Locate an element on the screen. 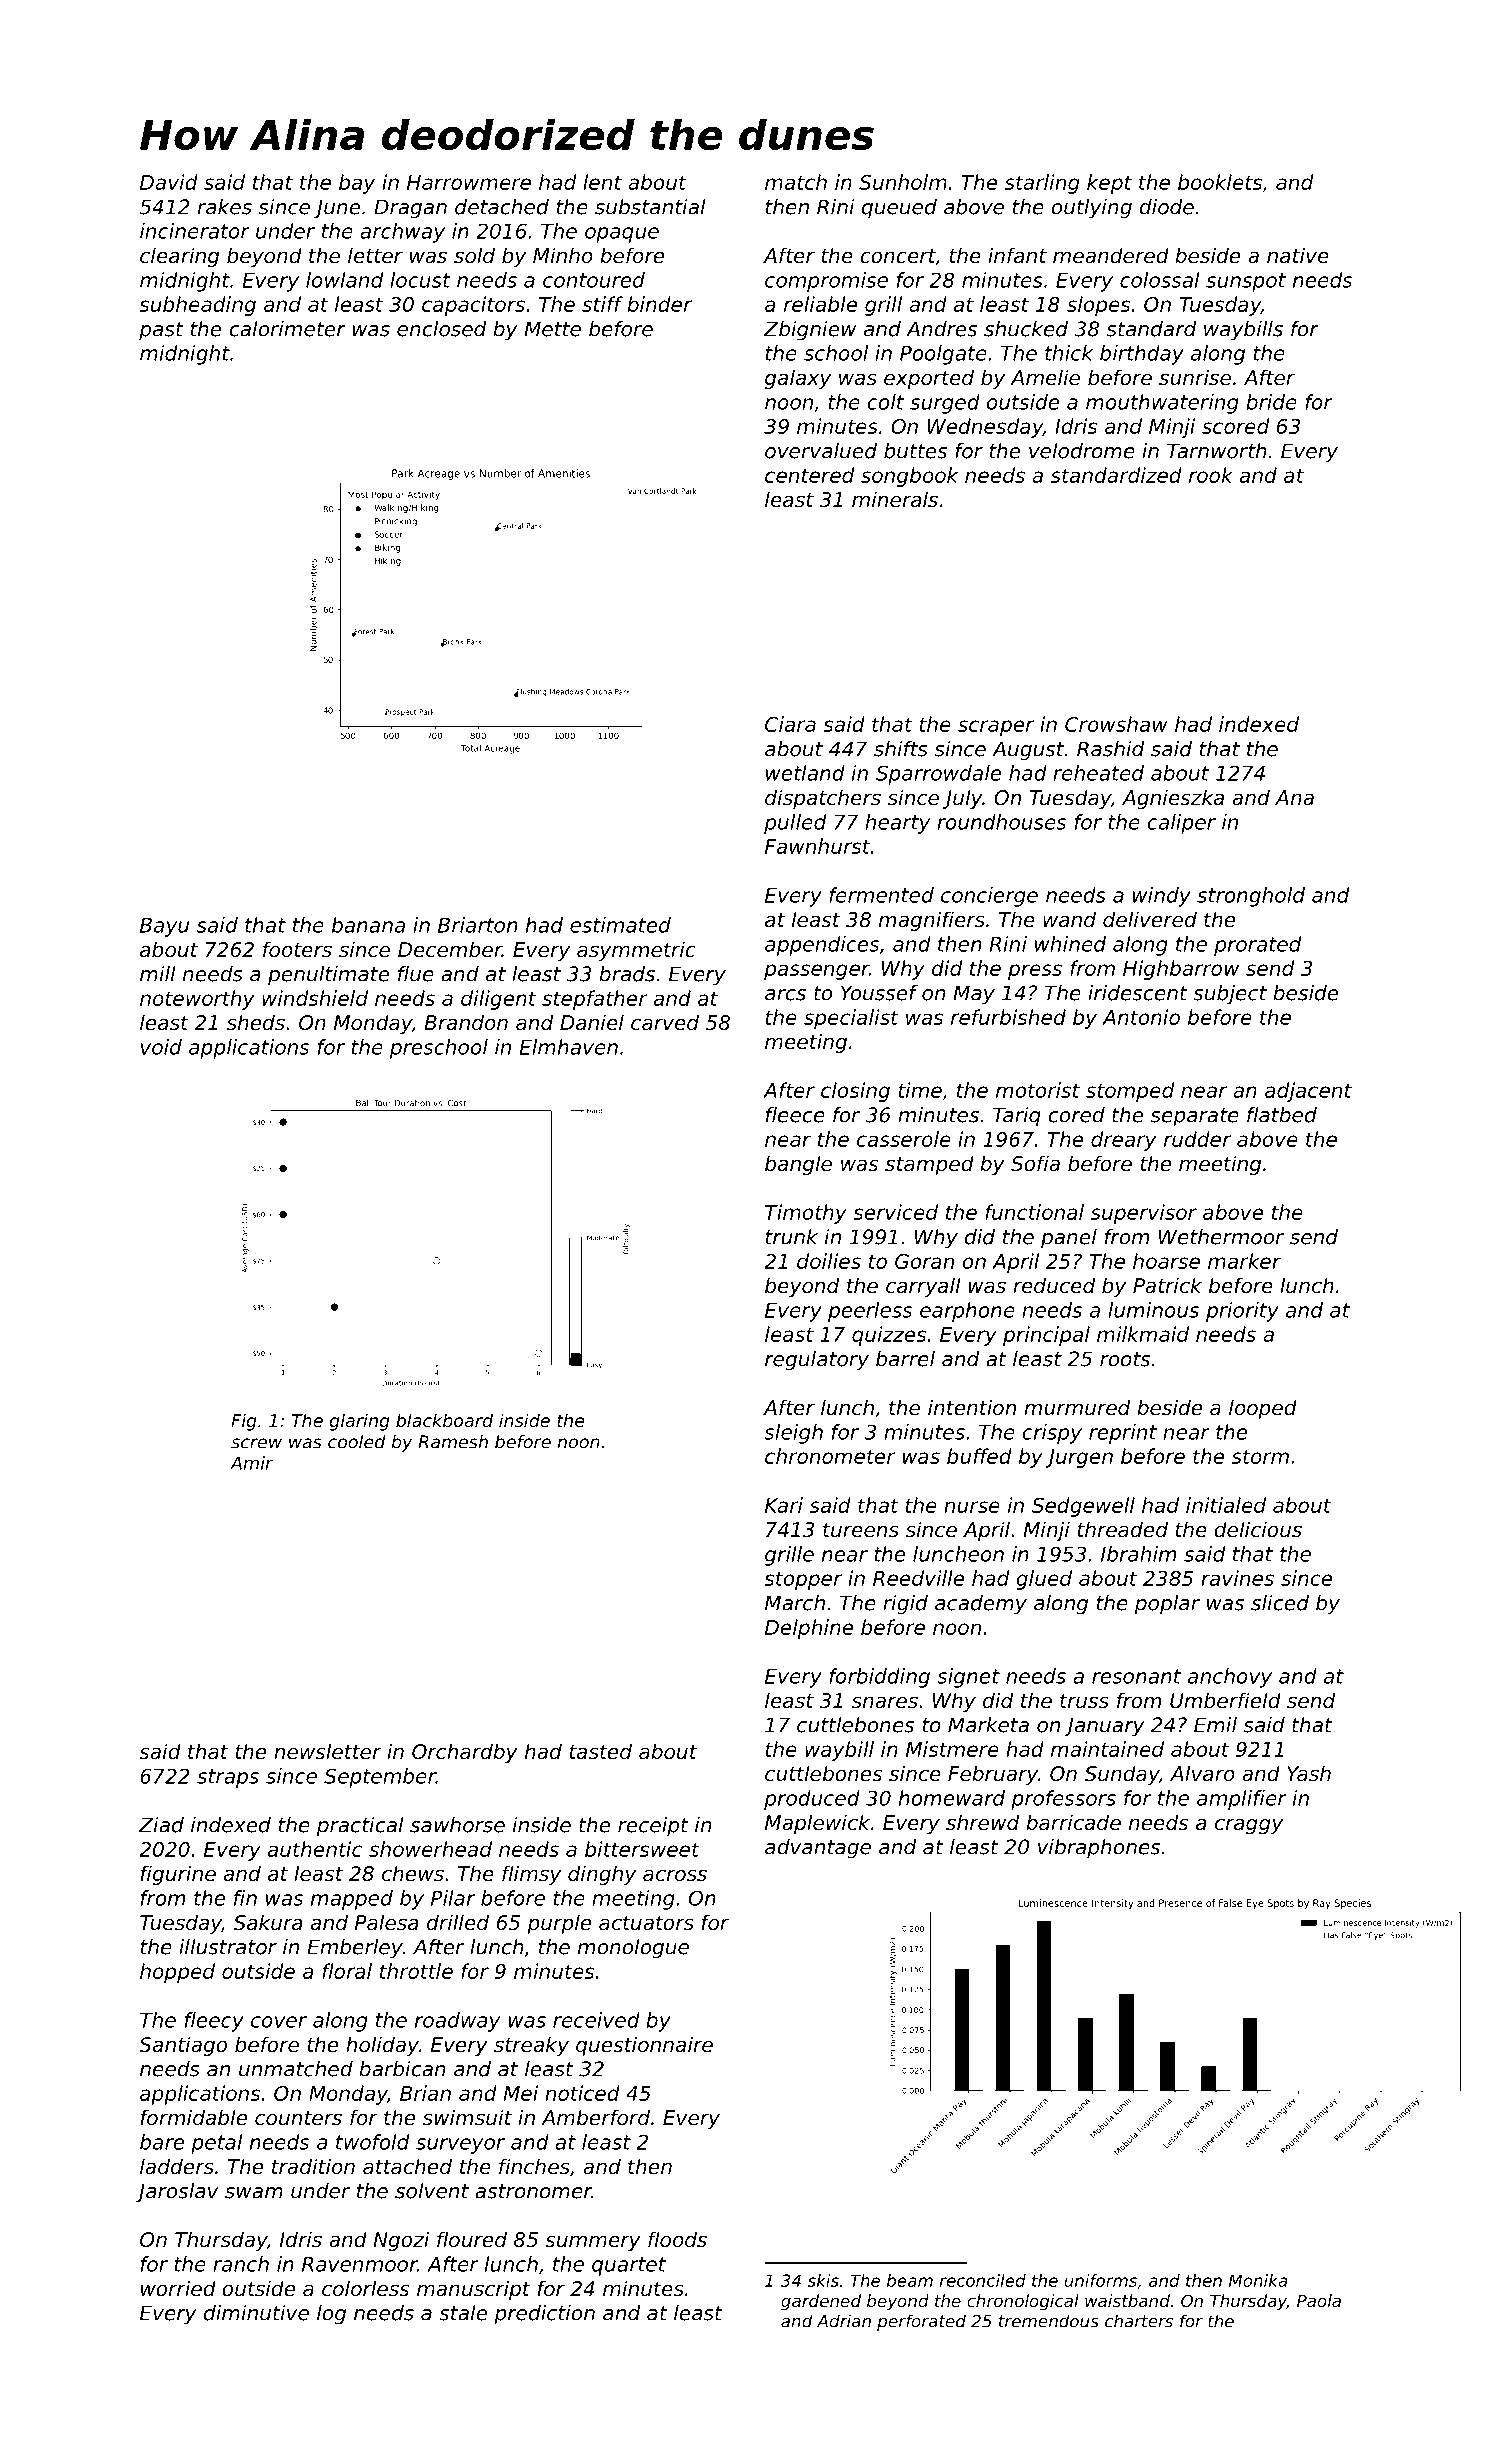  whined is located at coordinates (1070, 944).
